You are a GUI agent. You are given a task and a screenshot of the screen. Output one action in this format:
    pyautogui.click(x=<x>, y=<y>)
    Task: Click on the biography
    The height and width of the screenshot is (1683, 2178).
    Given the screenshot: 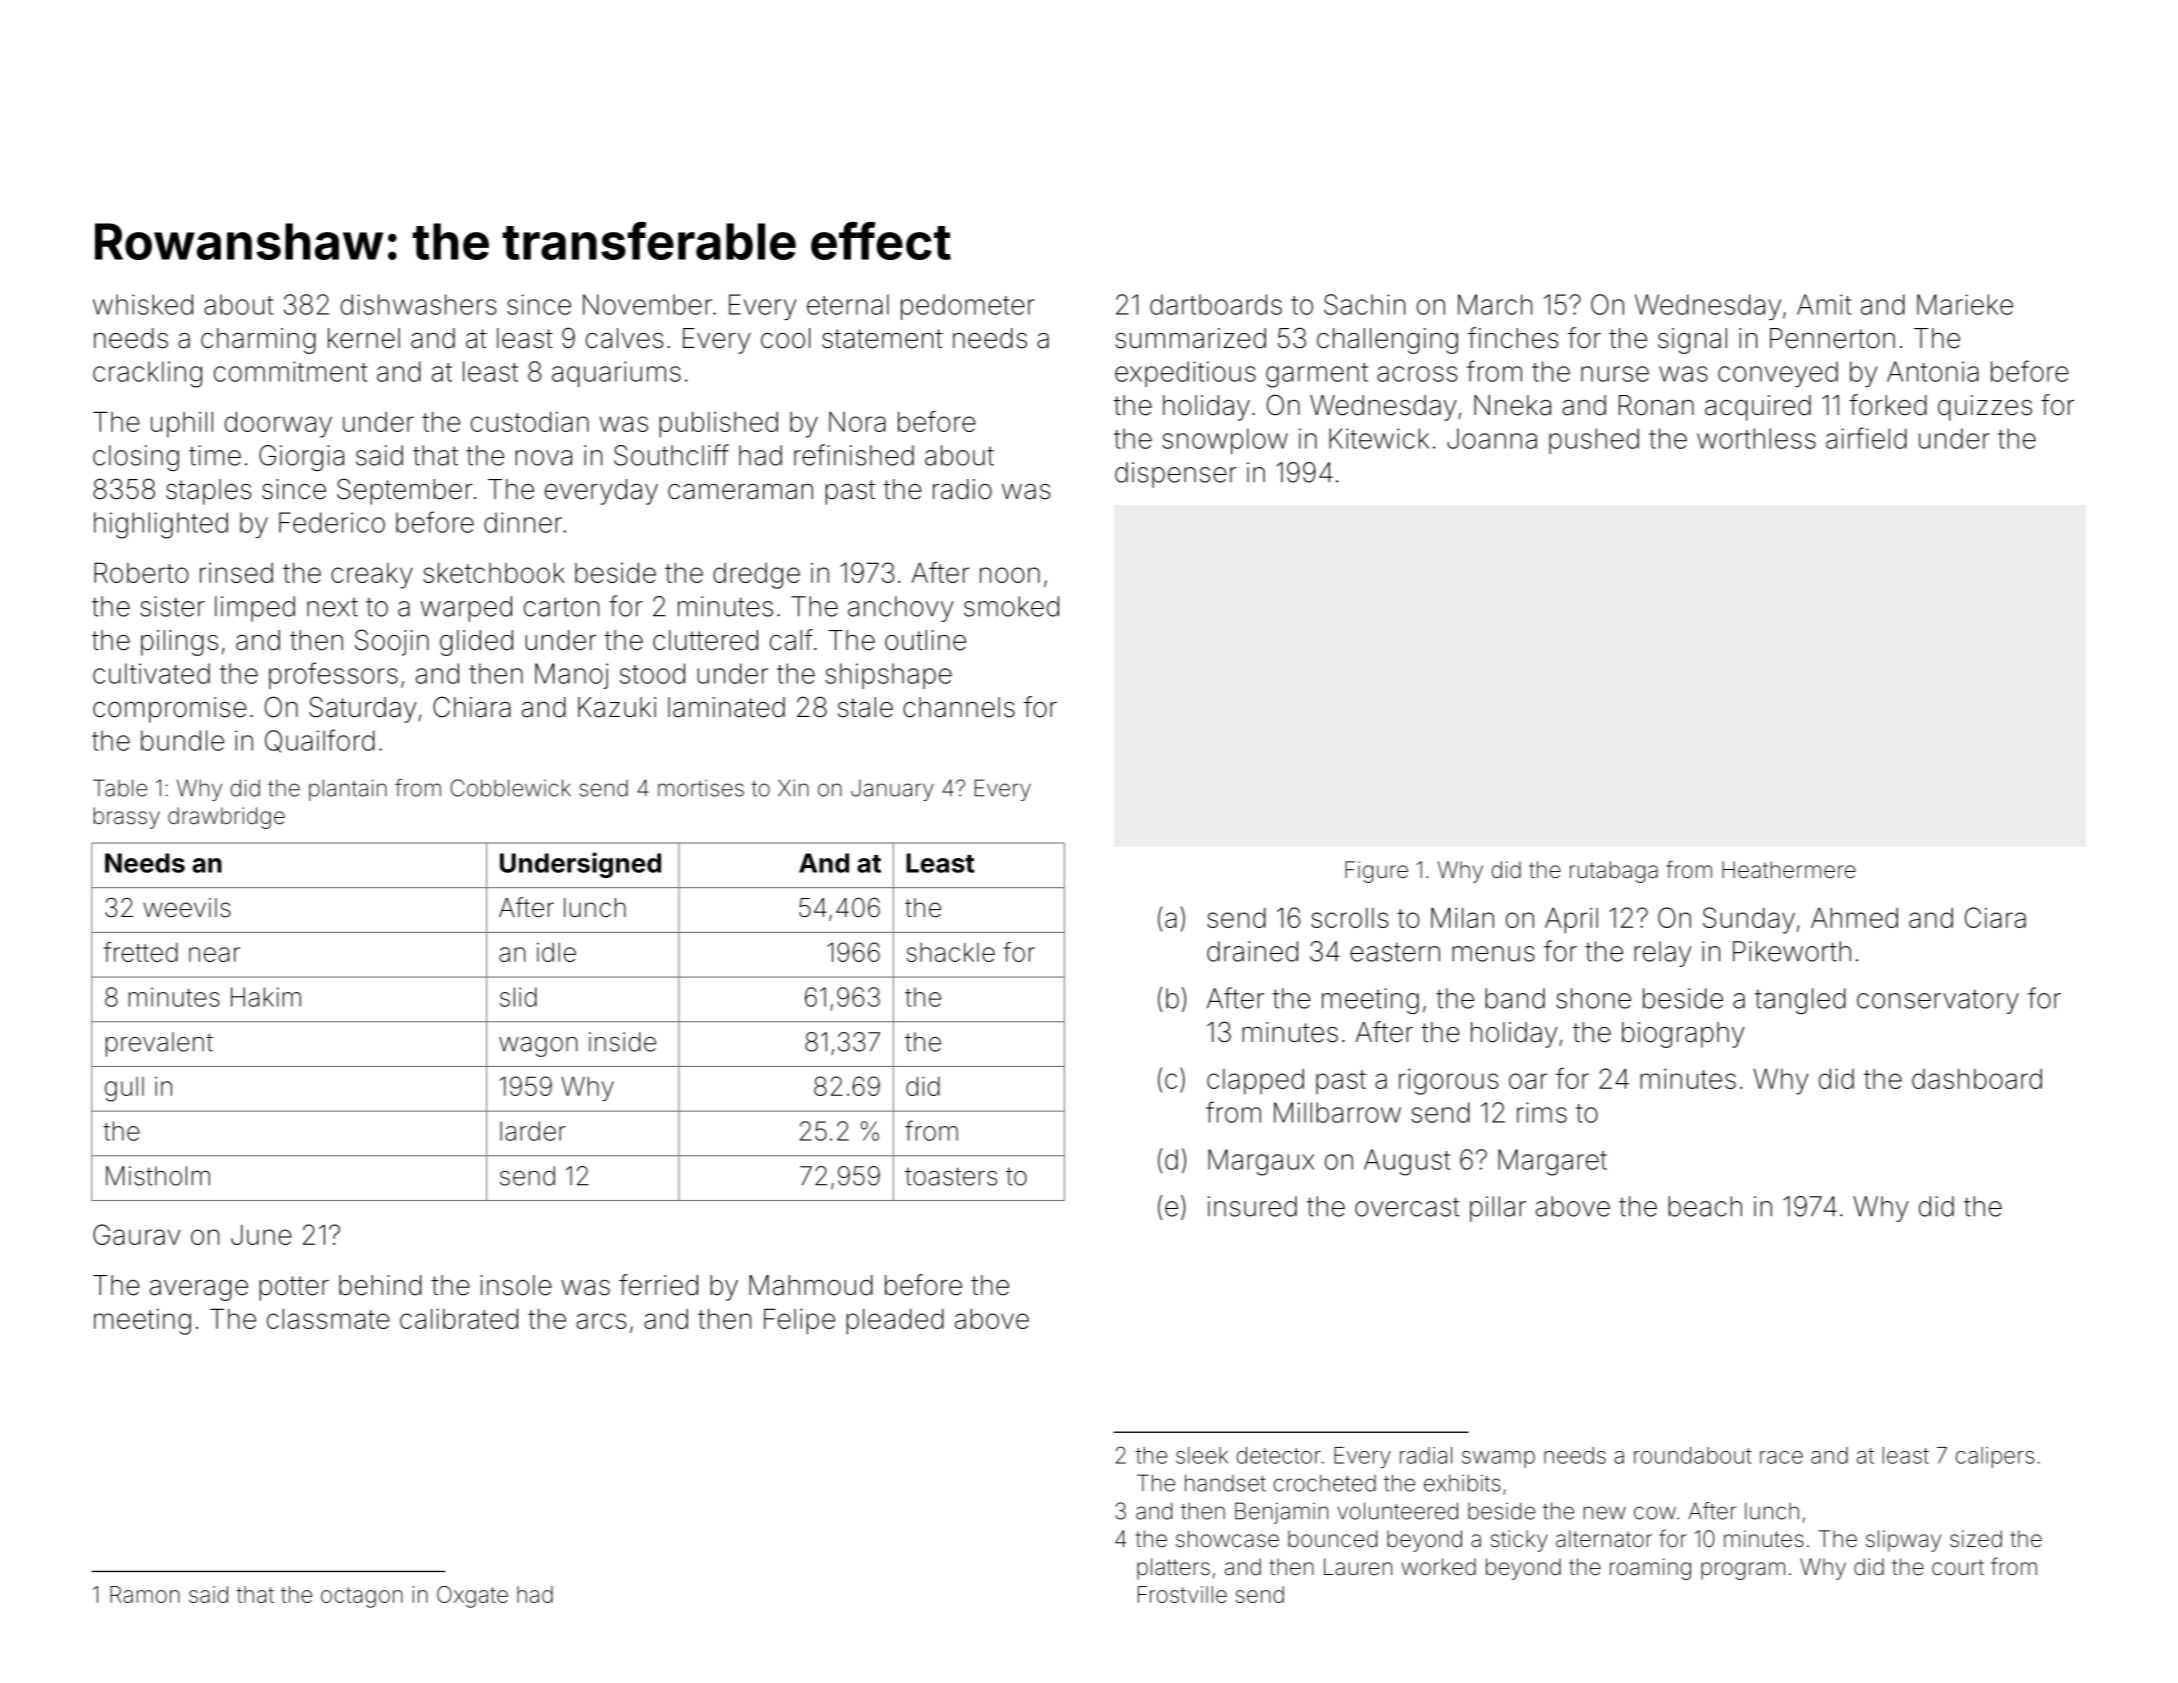 What is the action you would take?
    pyautogui.click(x=1683, y=1035)
